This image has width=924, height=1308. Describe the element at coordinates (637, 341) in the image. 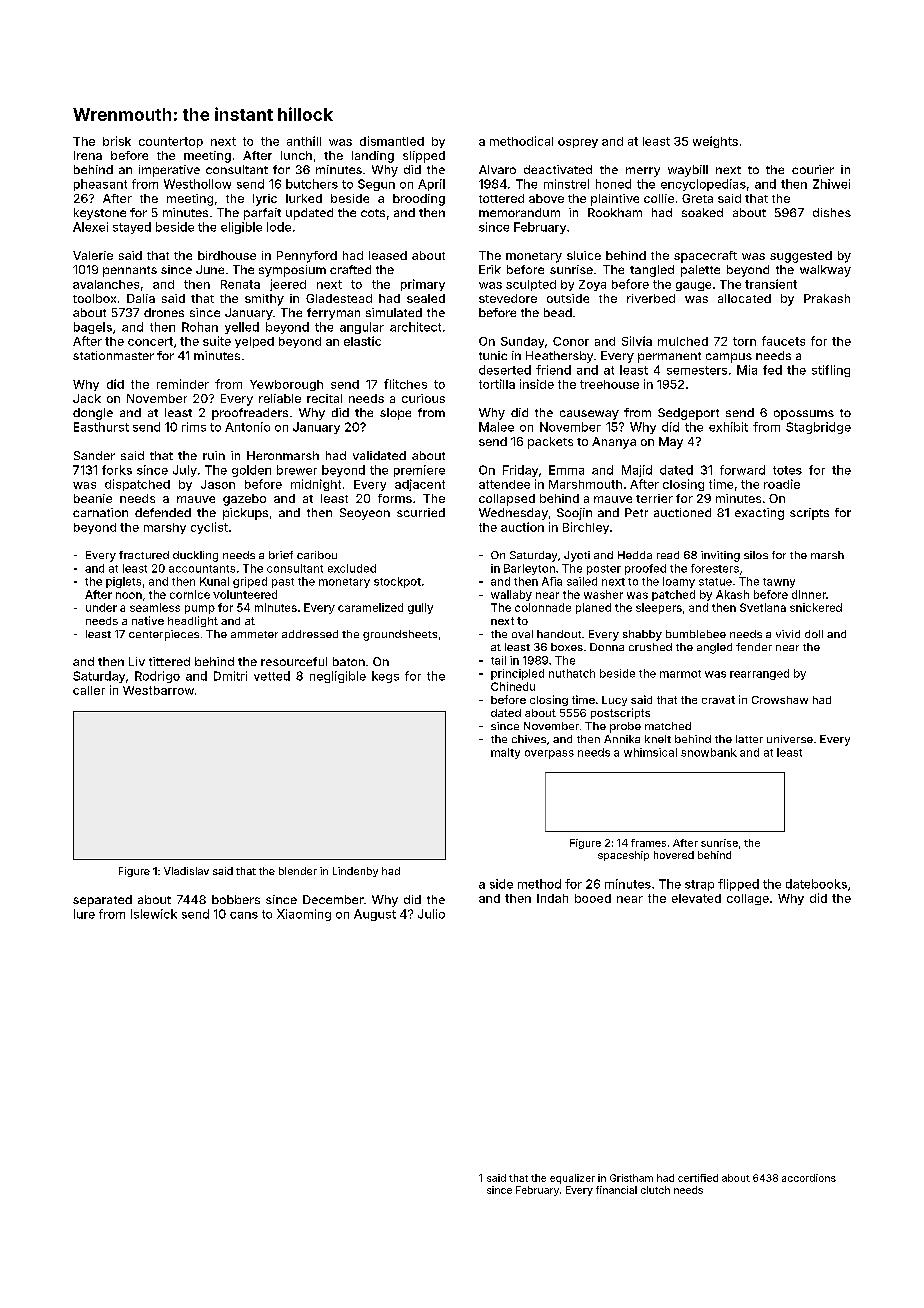

I see `Silvia` at that location.
